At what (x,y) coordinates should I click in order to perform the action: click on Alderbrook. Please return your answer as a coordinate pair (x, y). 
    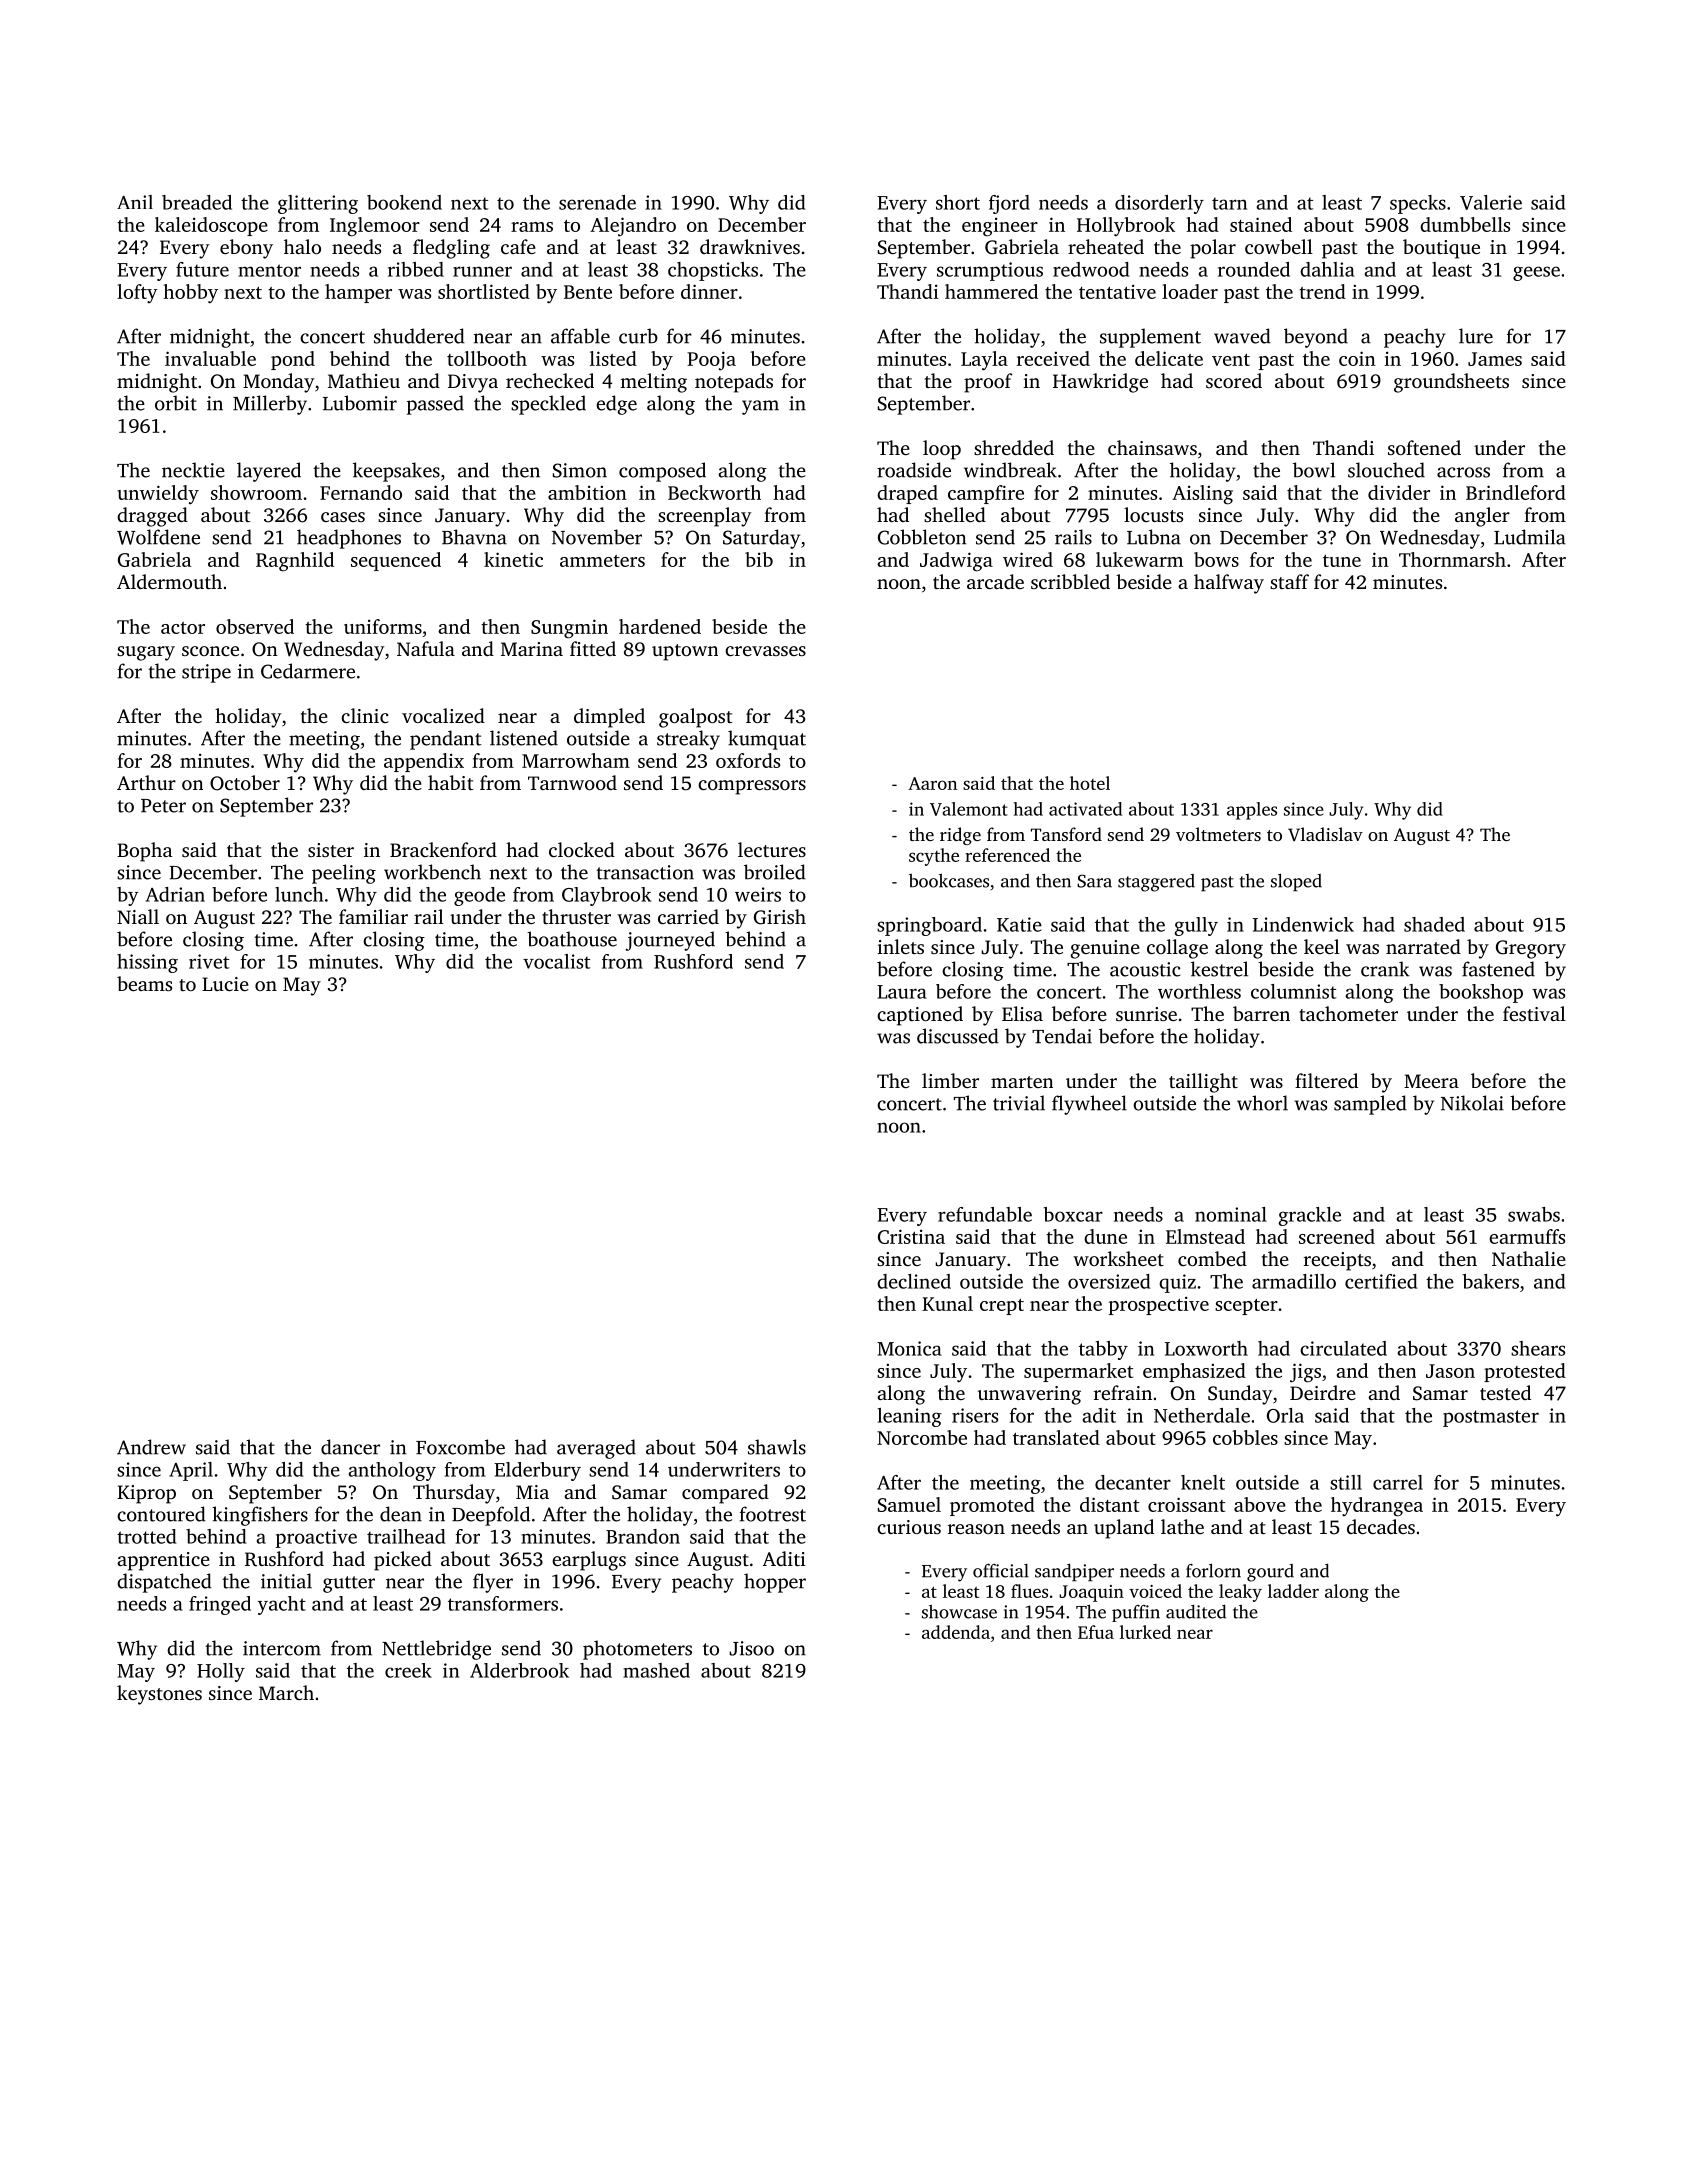
    Looking at the image, I should click on (519, 1670).
